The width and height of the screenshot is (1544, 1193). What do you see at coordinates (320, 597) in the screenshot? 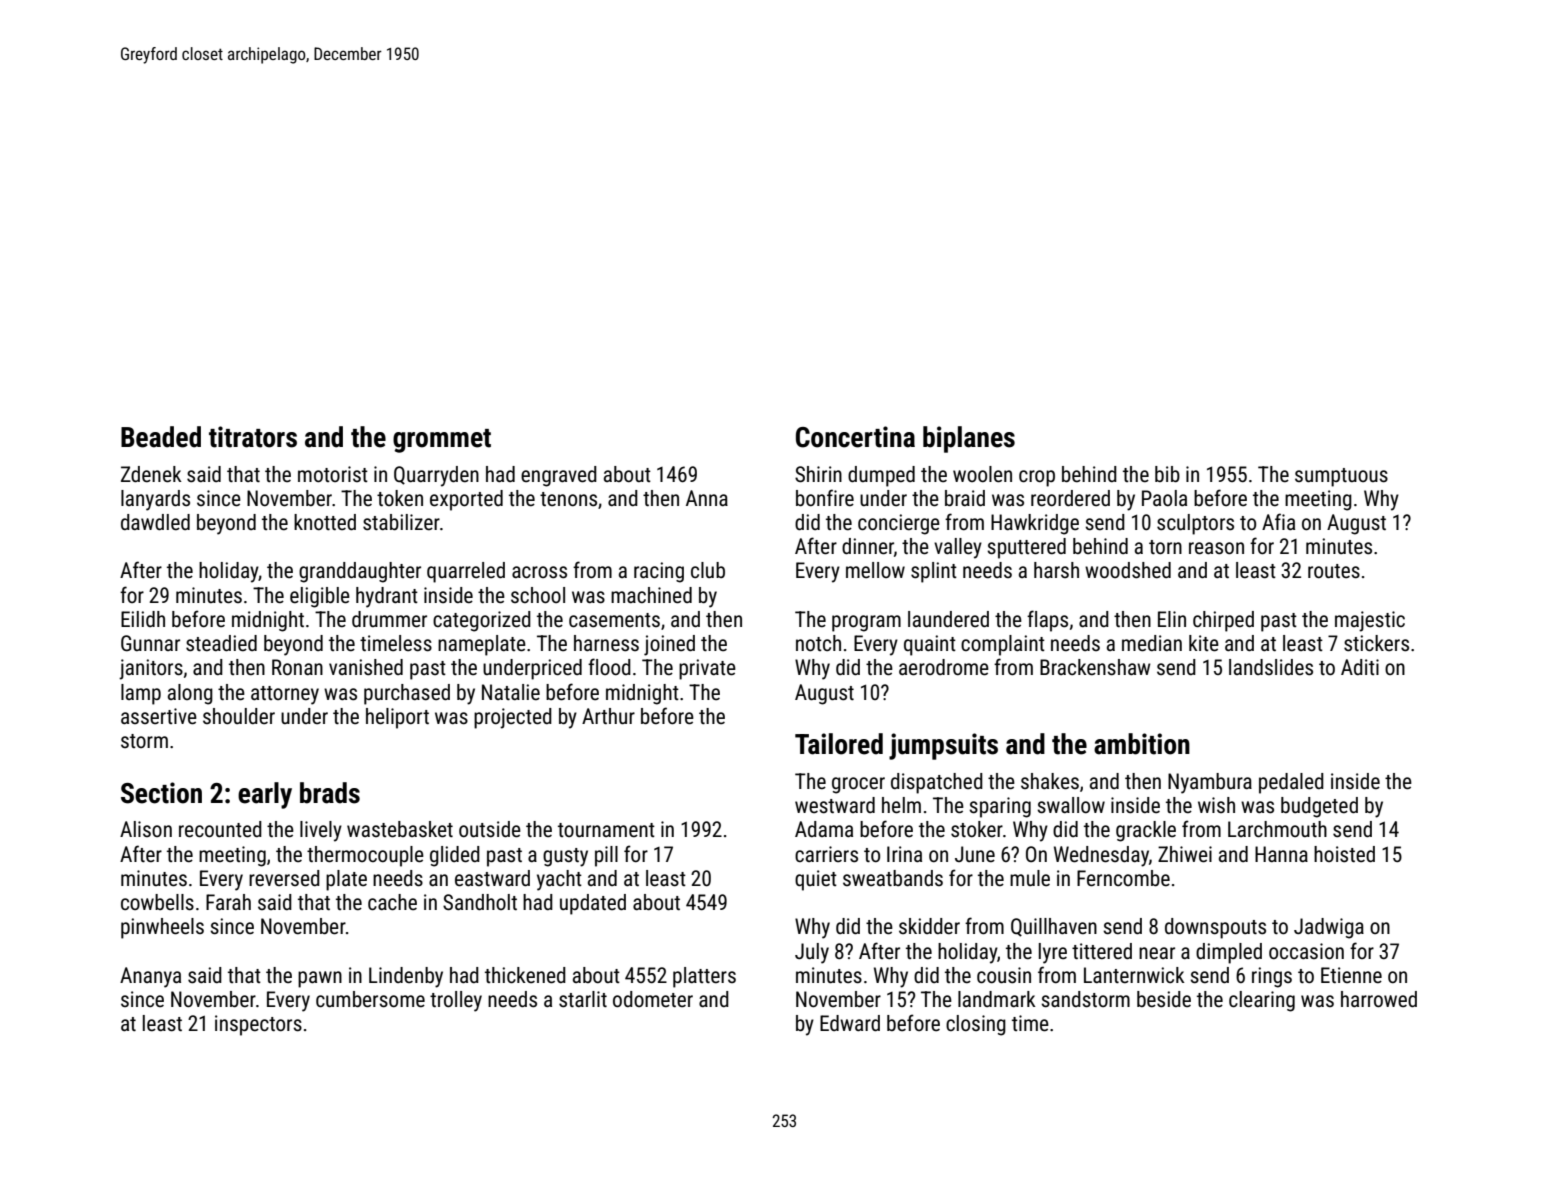
I see `eligible` at bounding box center [320, 597].
